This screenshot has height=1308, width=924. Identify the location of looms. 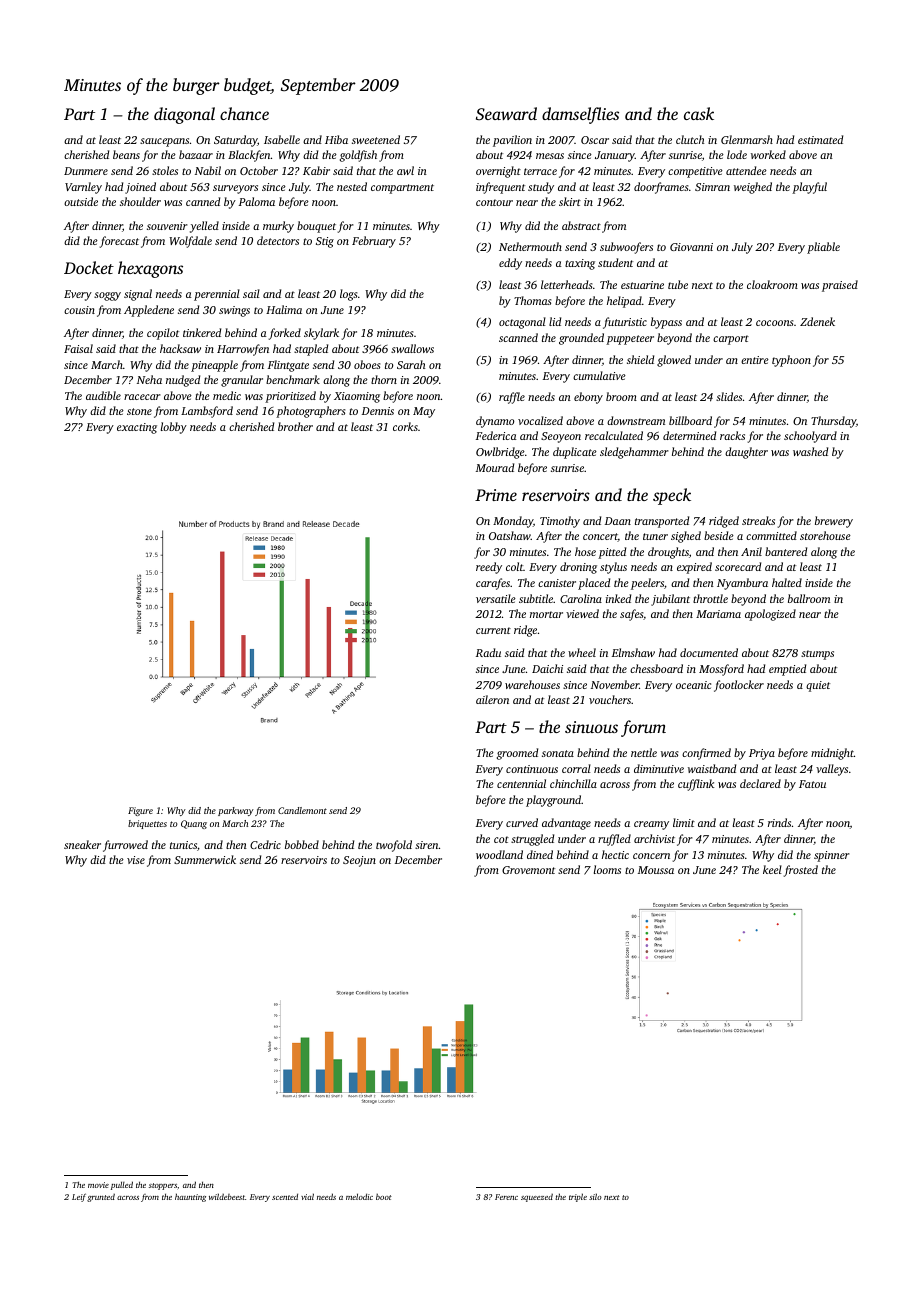
(607, 869).
